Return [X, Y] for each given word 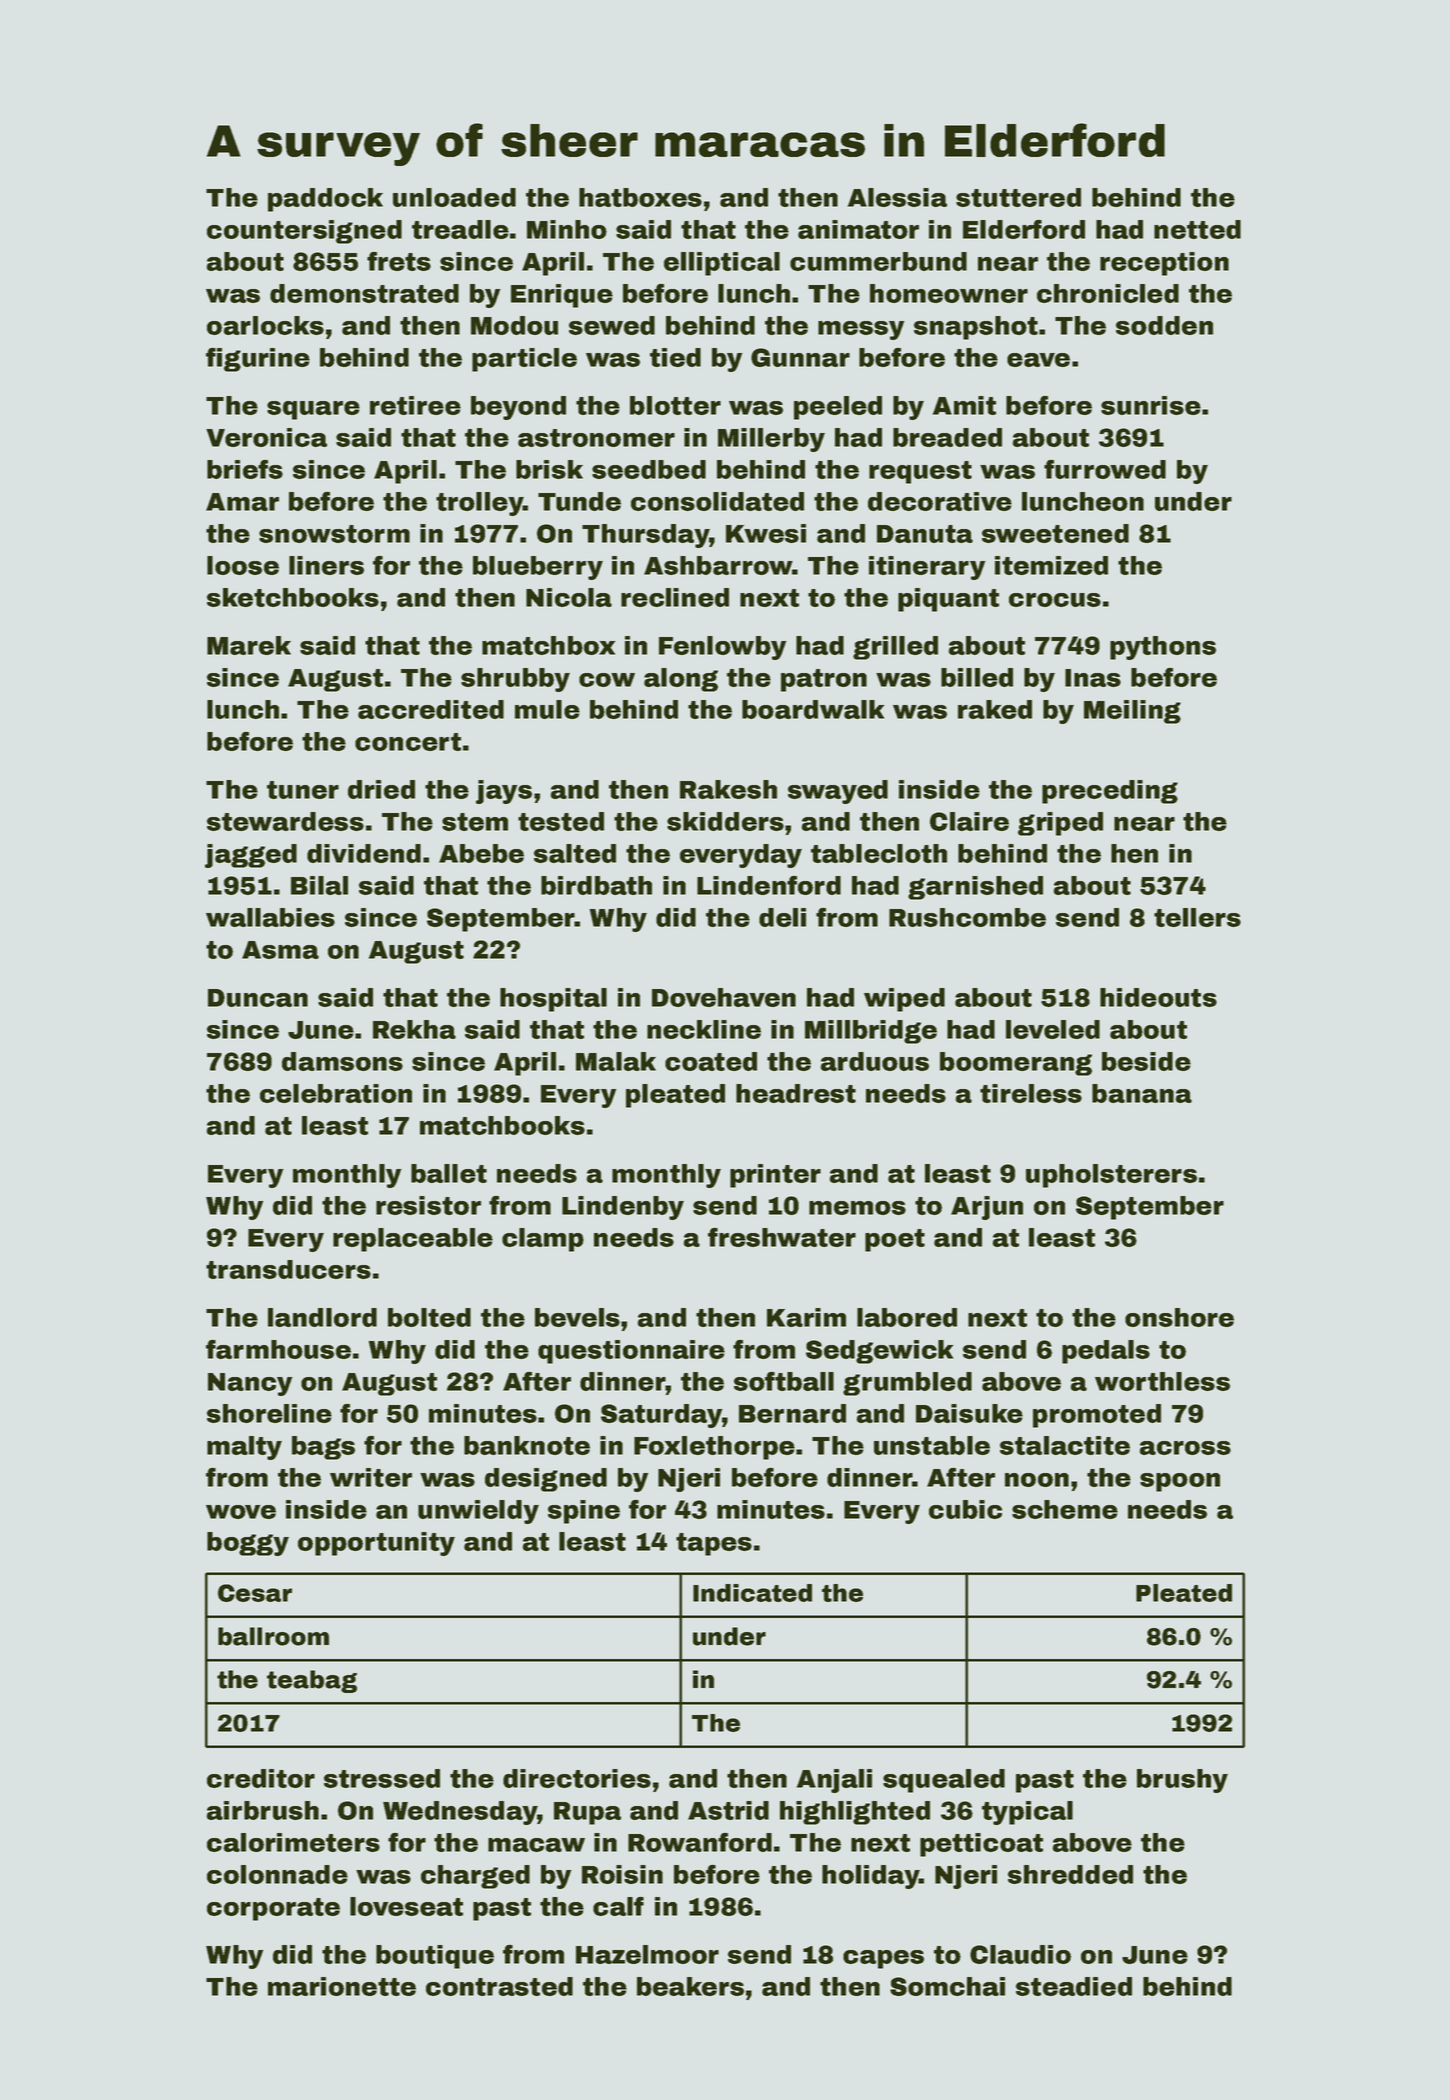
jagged [251, 856]
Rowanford [700, 1842]
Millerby [771, 440]
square [313, 410]
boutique [435, 1957]
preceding [1110, 792]
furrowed [1105, 469]
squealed [944, 1781]
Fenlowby [723, 648]
